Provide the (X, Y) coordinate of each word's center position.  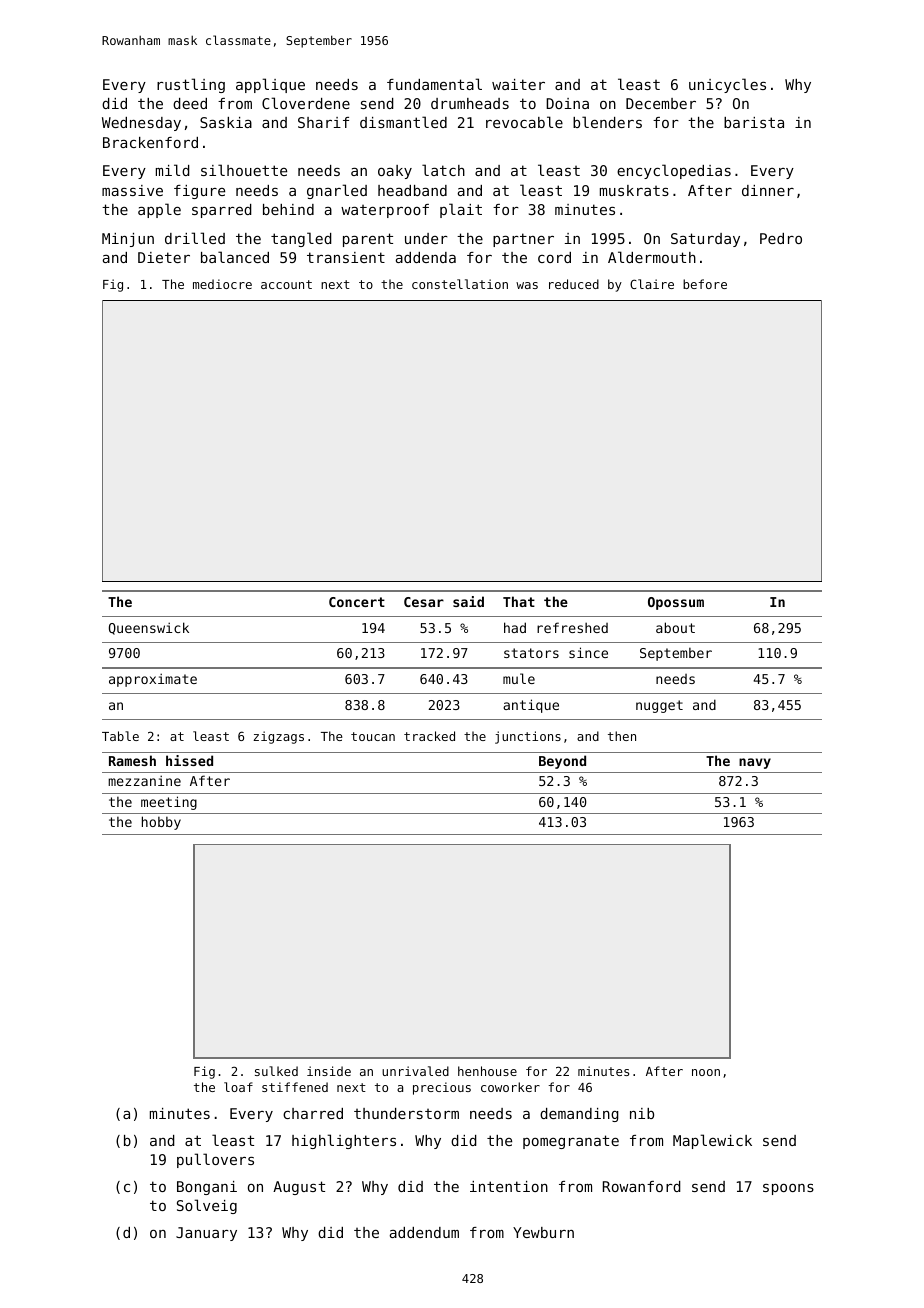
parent (368, 240)
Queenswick (149, 628)
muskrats (634, 190)
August (299, 1188)
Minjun (128, 240)
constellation (460, 284)
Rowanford (642, 1186)
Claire (652, 284)
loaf (238, 1087)
